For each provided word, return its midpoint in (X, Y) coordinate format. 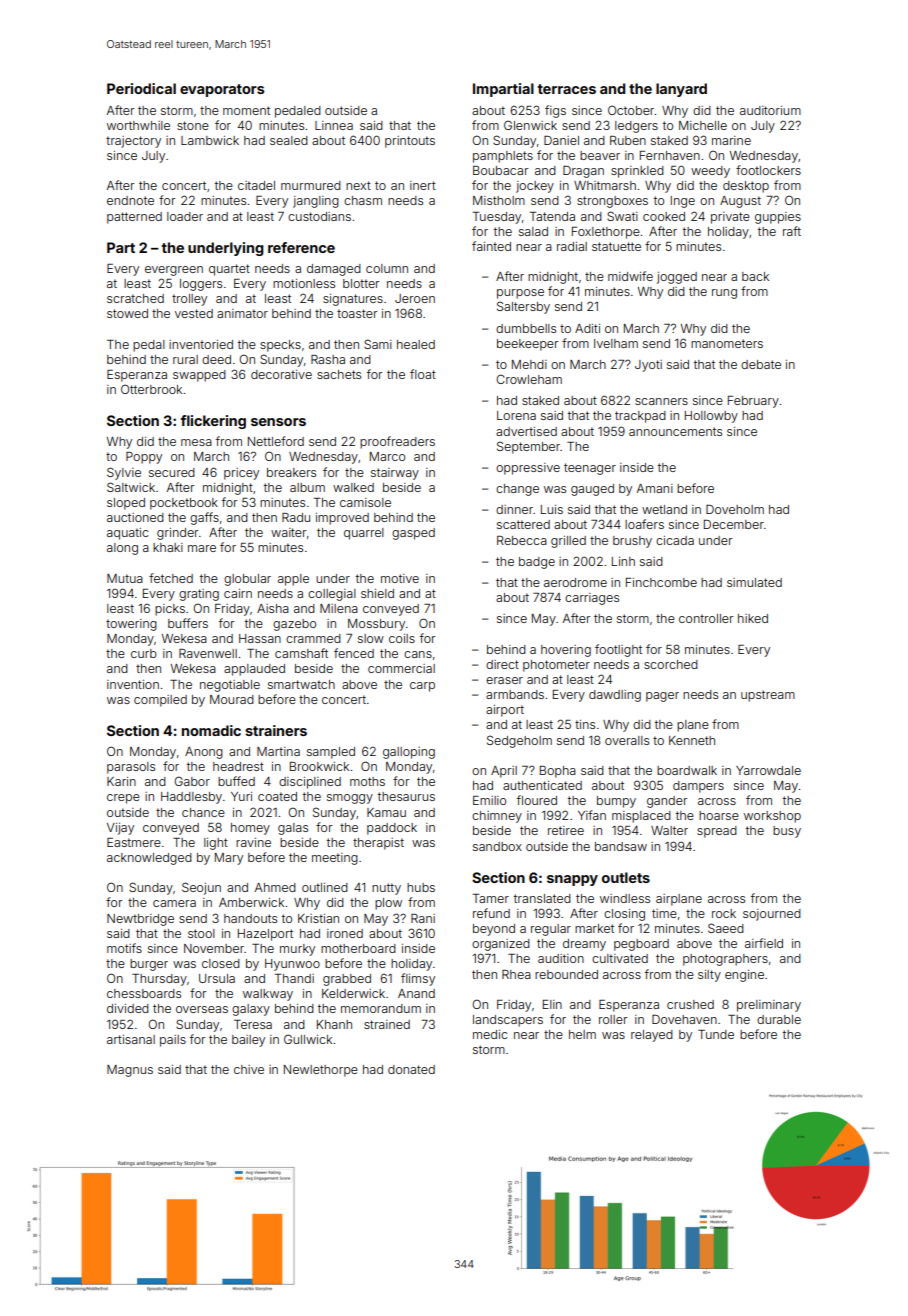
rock (724, 913)
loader (185, 216)
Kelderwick (353, 993)
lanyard (681, 90)
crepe (123, 799)
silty (709, 976)
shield (377, 593)
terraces (567, 89)
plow (388, 904)
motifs (124, 948)
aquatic (127, 534)
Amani (655, 488)
